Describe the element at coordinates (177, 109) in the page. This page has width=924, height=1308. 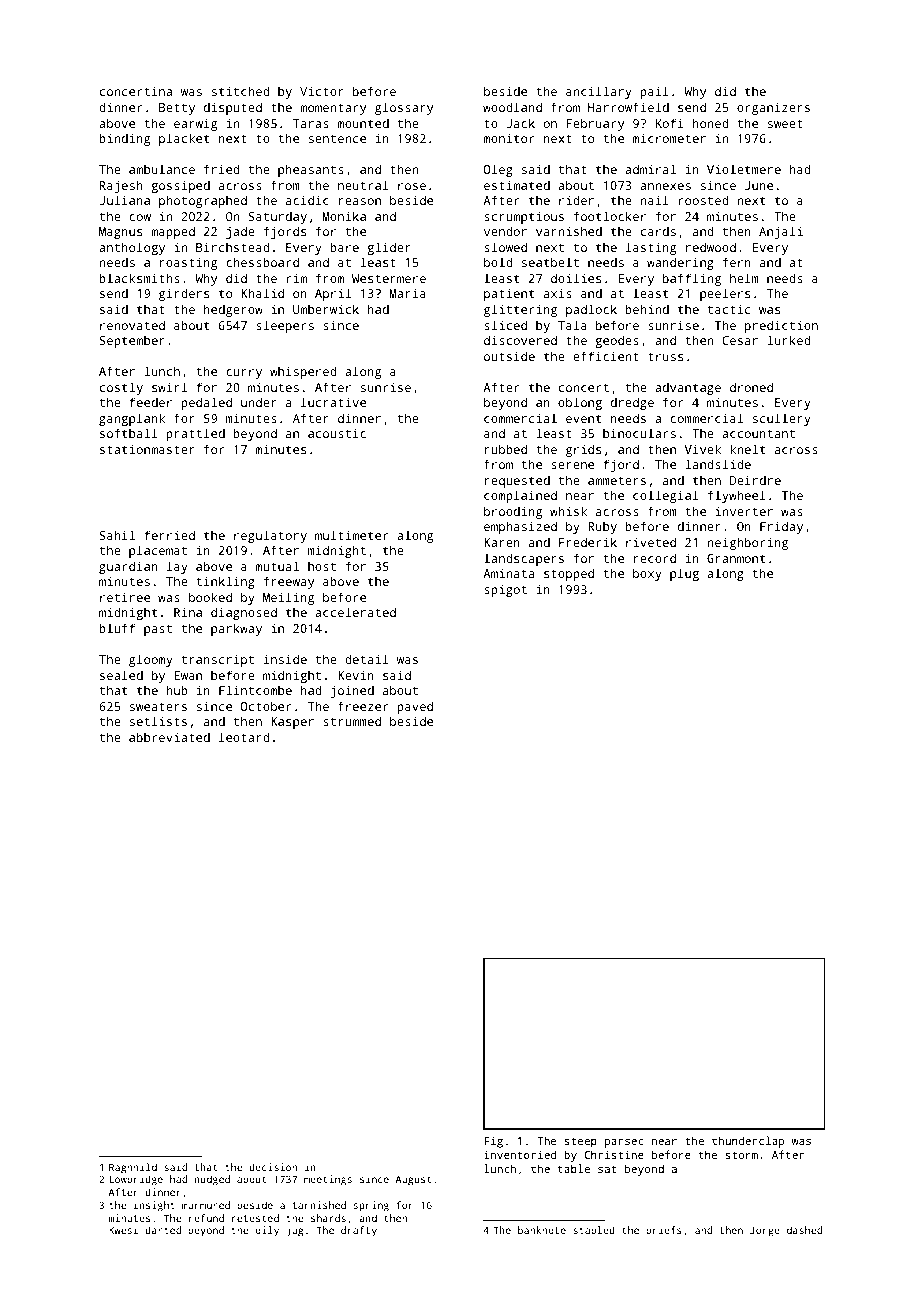
I see `Betty` at that location.
